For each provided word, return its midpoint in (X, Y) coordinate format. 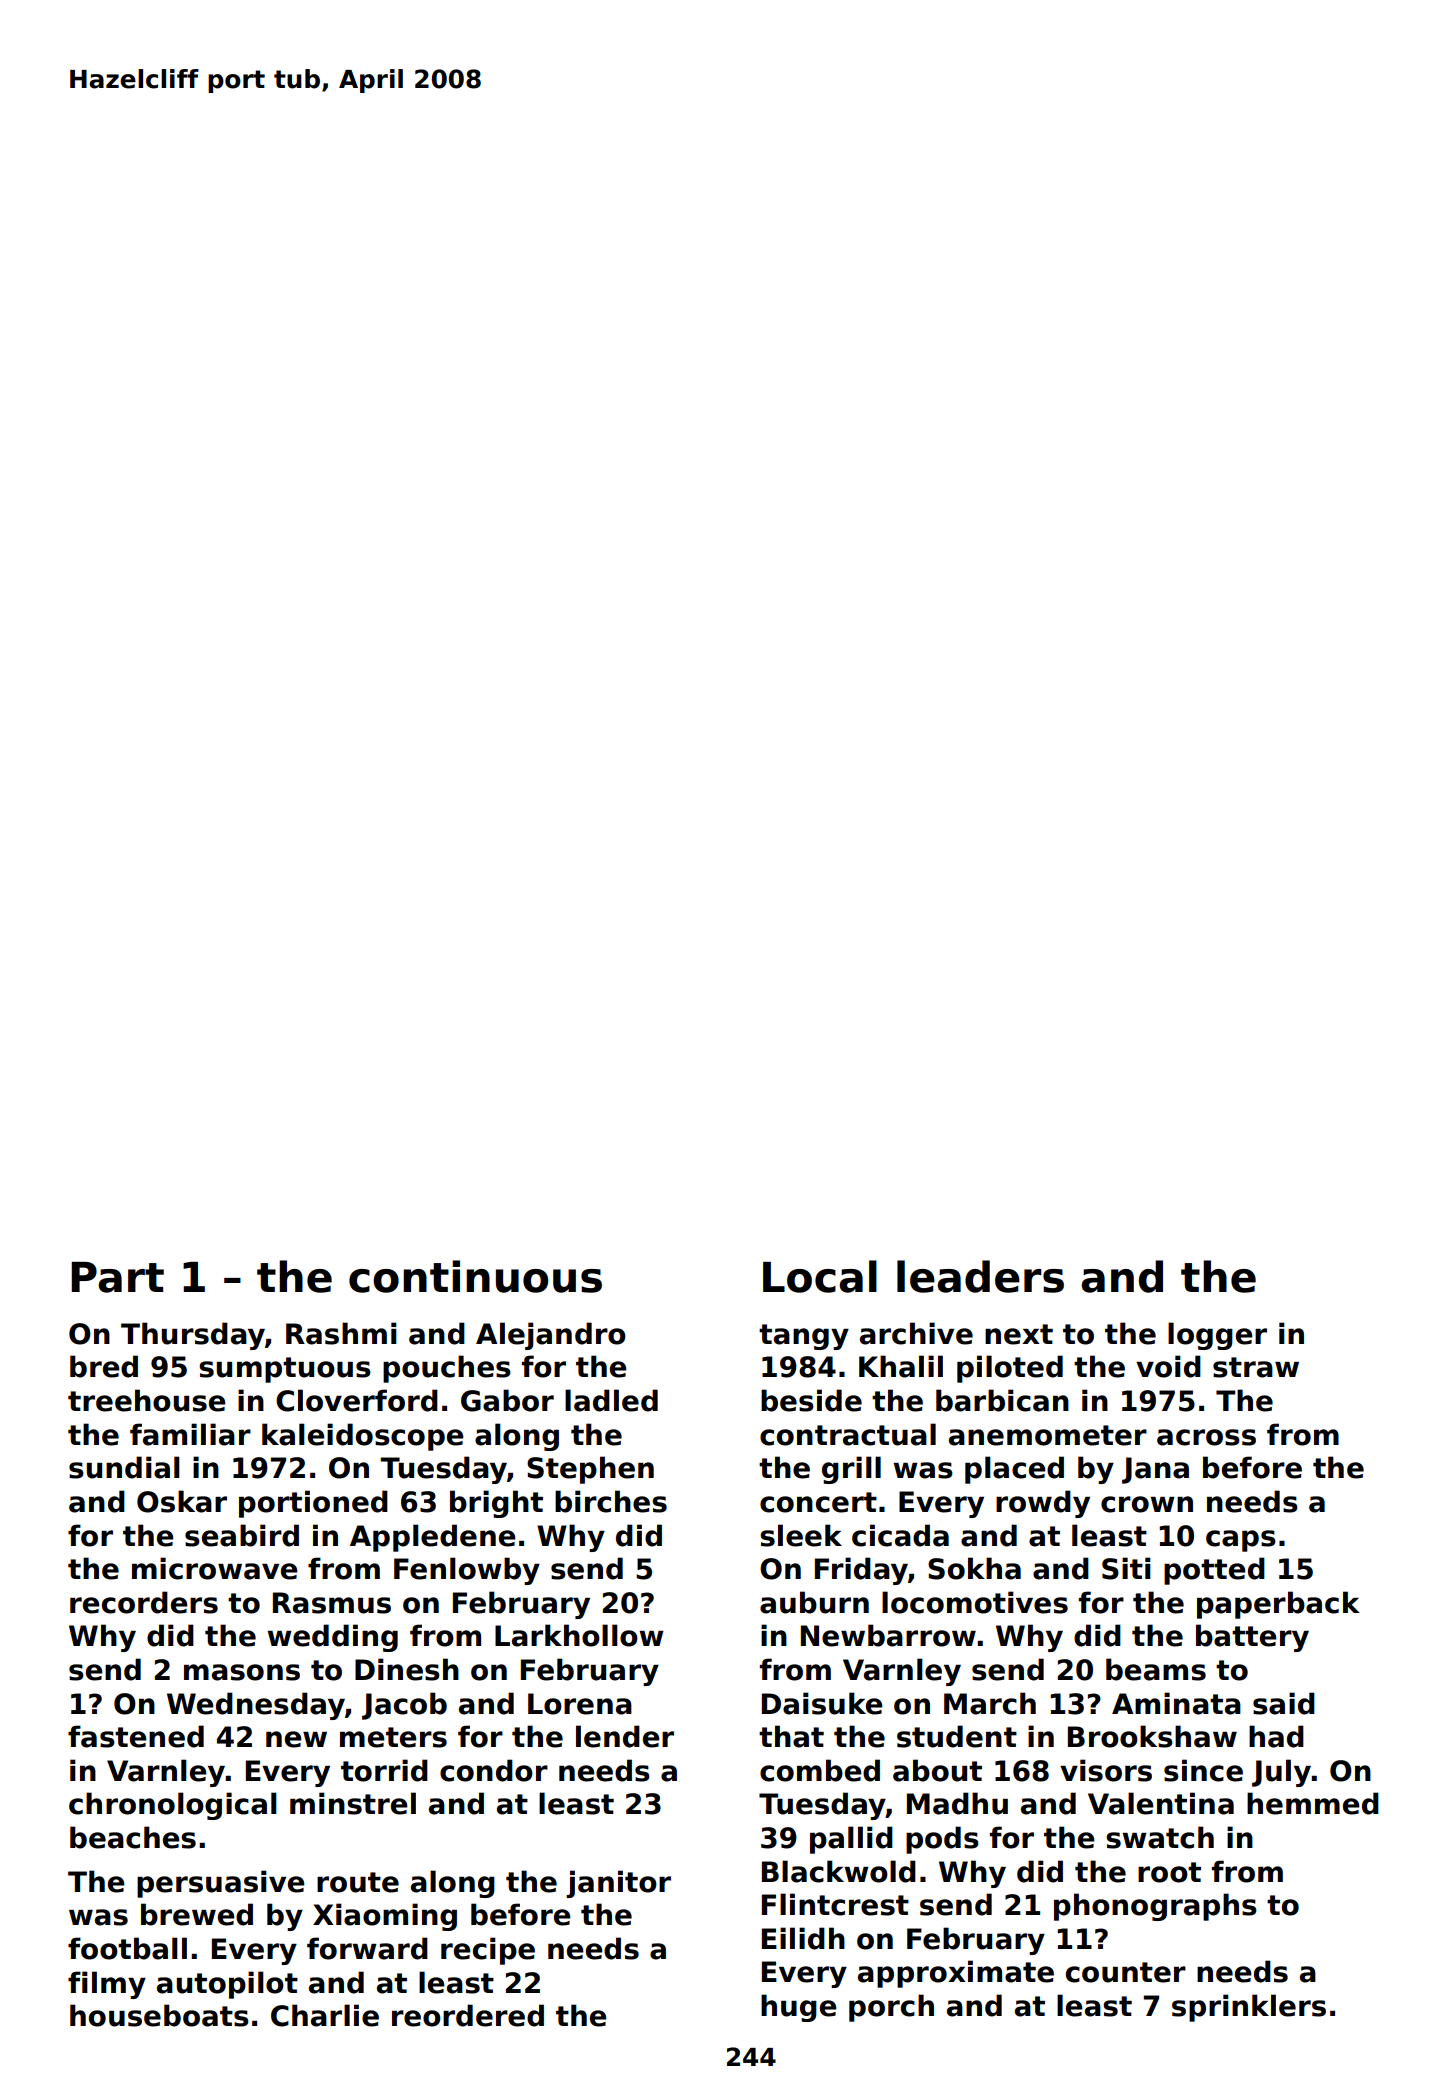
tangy (804, 1337)
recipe (488, 1951)
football (127, 1948)
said (1284, 1703)
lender (625, 1736)
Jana (1155, 1470)
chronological (173, 1806)
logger (1217, 1336)
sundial (124, 1467)
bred (104, 1366)
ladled (611, 1400)
